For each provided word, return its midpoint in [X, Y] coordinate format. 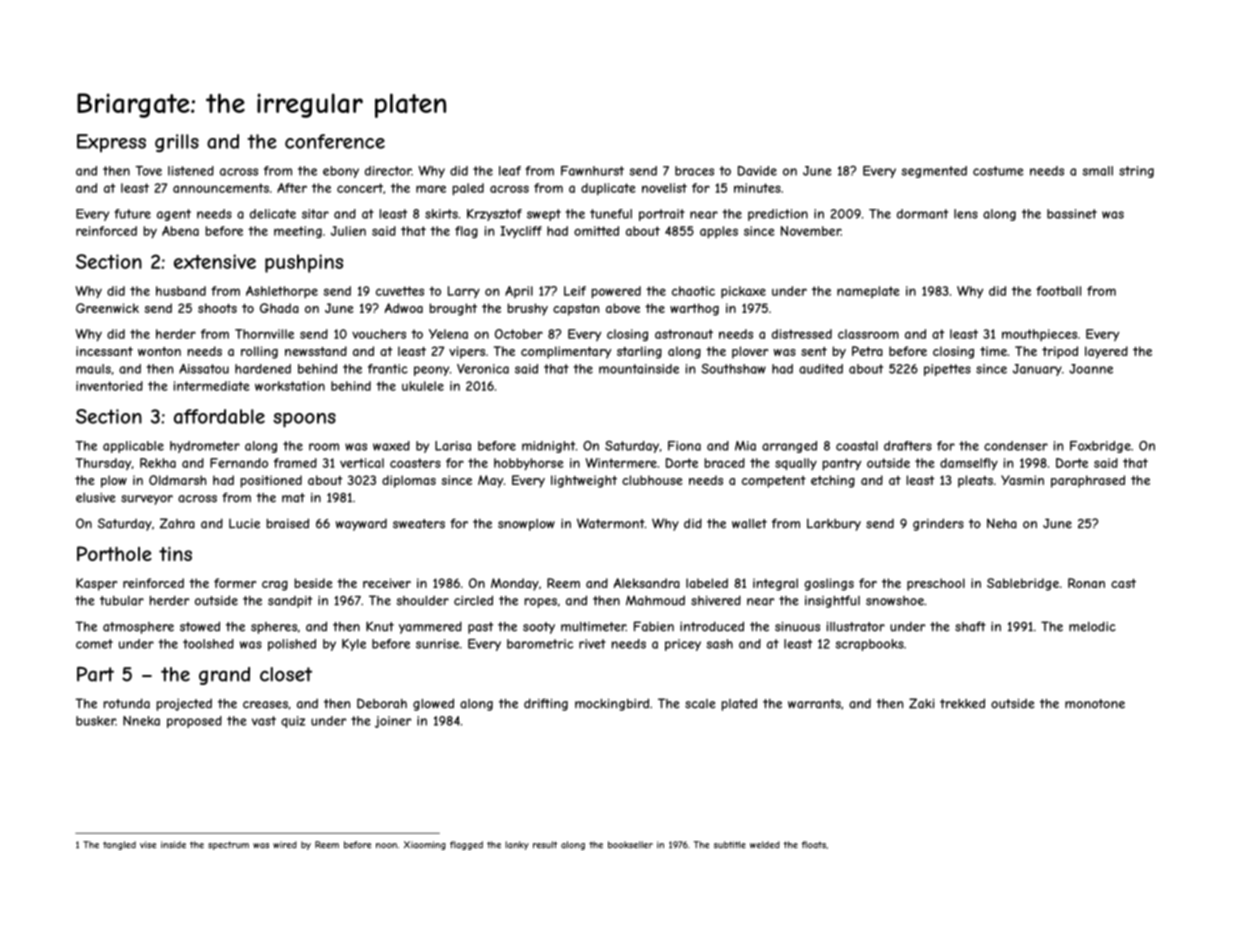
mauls [93, 369]
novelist [664, 188]
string [1136, 172]
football [1058, 291]
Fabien [654, 626]
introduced [712, 626]
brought [453, 309]
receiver [387, 583]
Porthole [114, 553]
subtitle [730, 845]
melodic [1092, 626]
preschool [936, 584]
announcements [221, 188]
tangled [119, 845]
